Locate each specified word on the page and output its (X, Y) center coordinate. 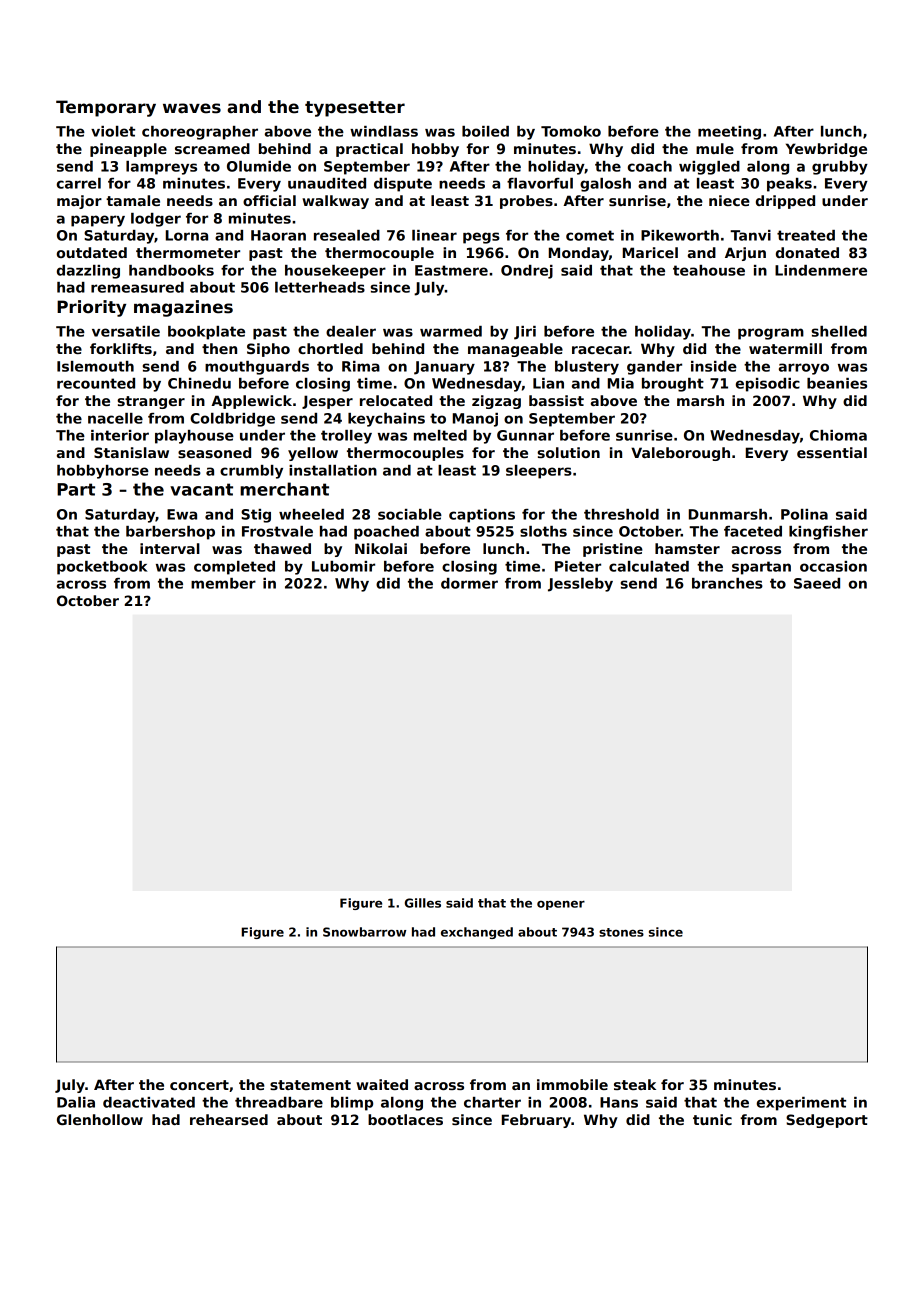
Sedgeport (827, 1121)
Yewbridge (826, 150)
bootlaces (405, 1119)
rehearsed (229, 1119)
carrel (79, 183)
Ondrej (527, 272)
